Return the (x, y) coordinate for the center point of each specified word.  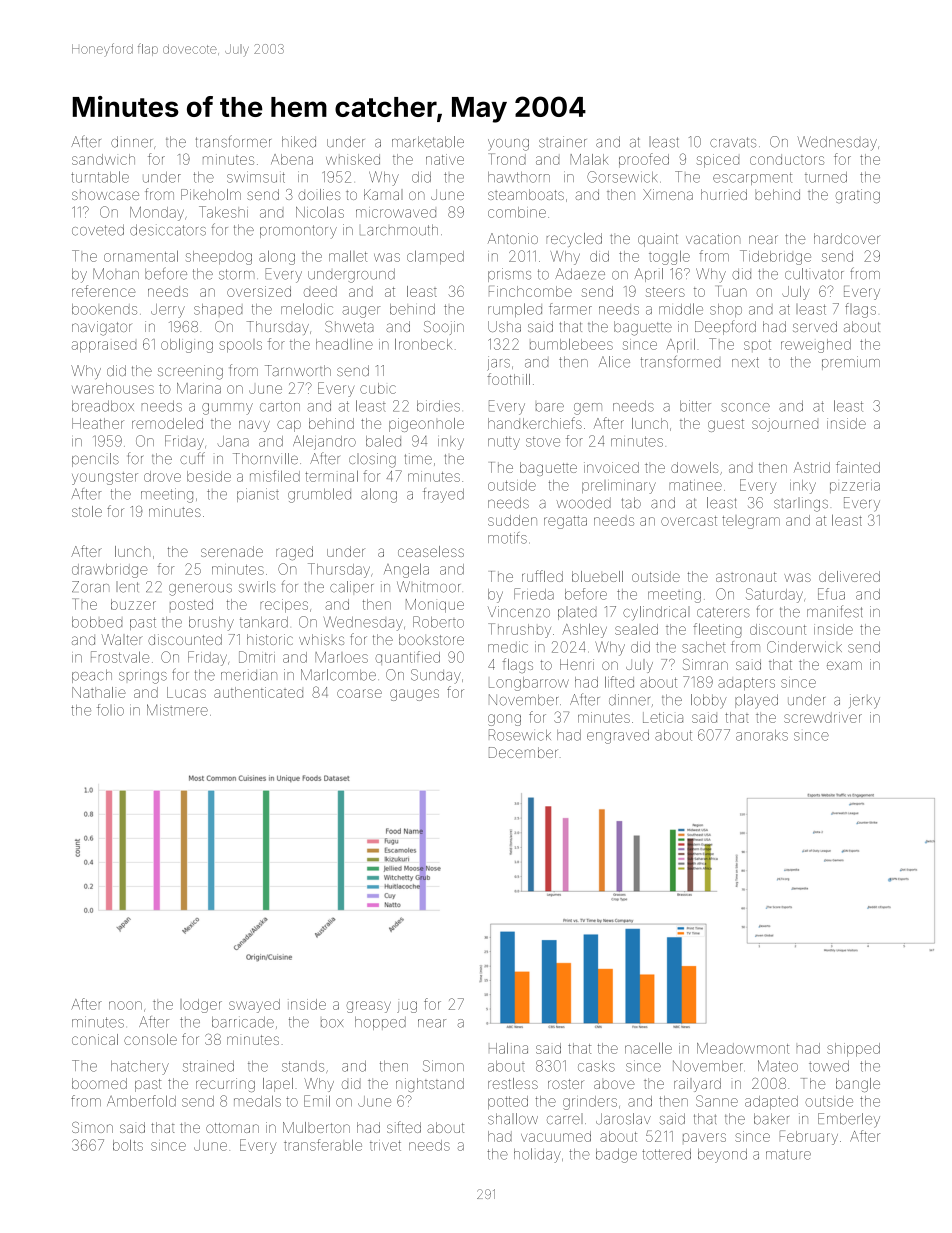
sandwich (103, 159)
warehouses (113, 388)
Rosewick (520, 735)
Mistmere (177, 710)
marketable (428, 142)
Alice (614, 362)
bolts (128, 1145)
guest (726, 425)
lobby (709, 701)
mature (788, 1154)
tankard (264, 622)
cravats (733, 142)
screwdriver (823, 717)
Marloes (341, 657)
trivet (385, 1146)
